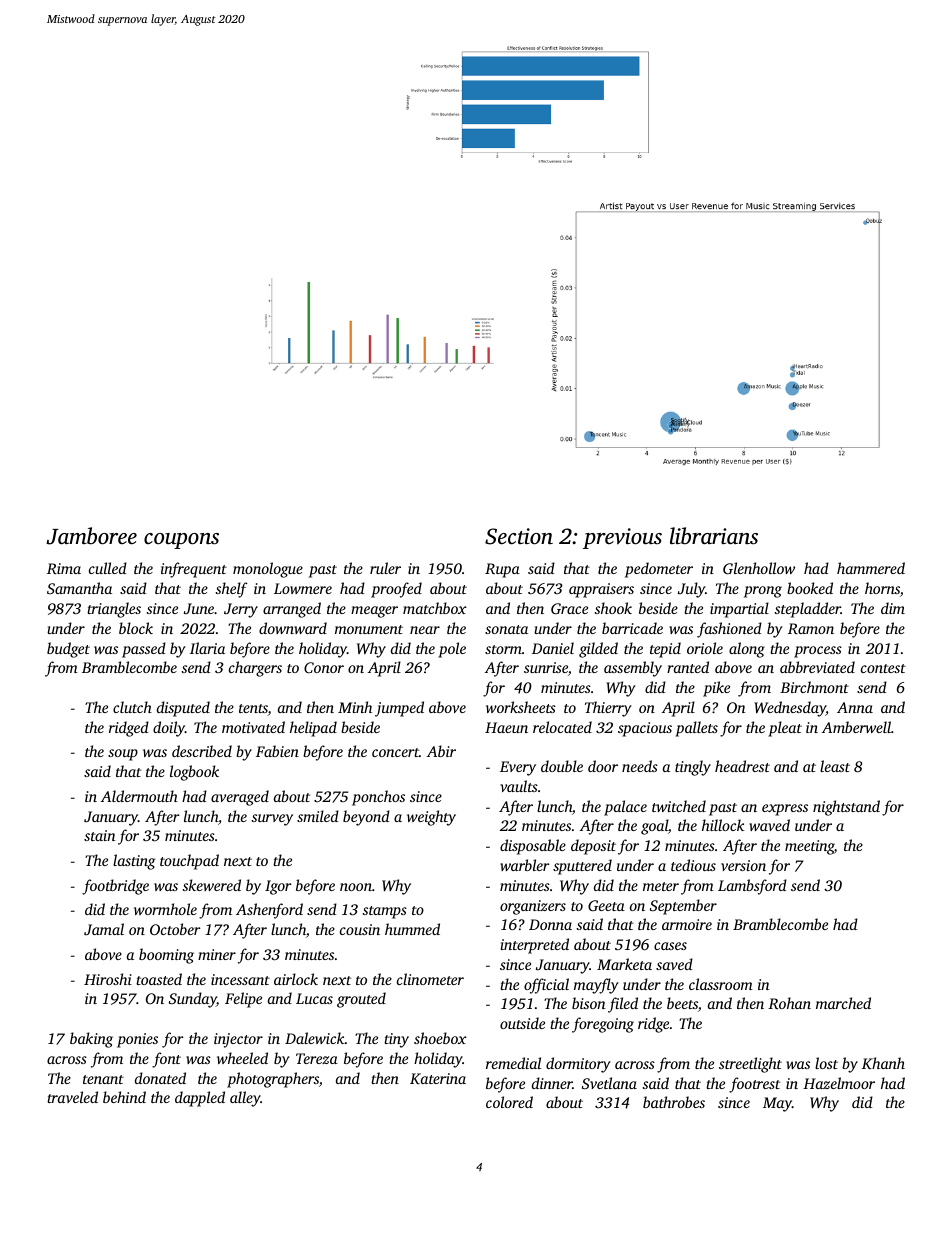 This screenshot has height=1233, width=952. Describe the element at coordinates (181, 541) in the screenshot. I see `coupons` at that location.
